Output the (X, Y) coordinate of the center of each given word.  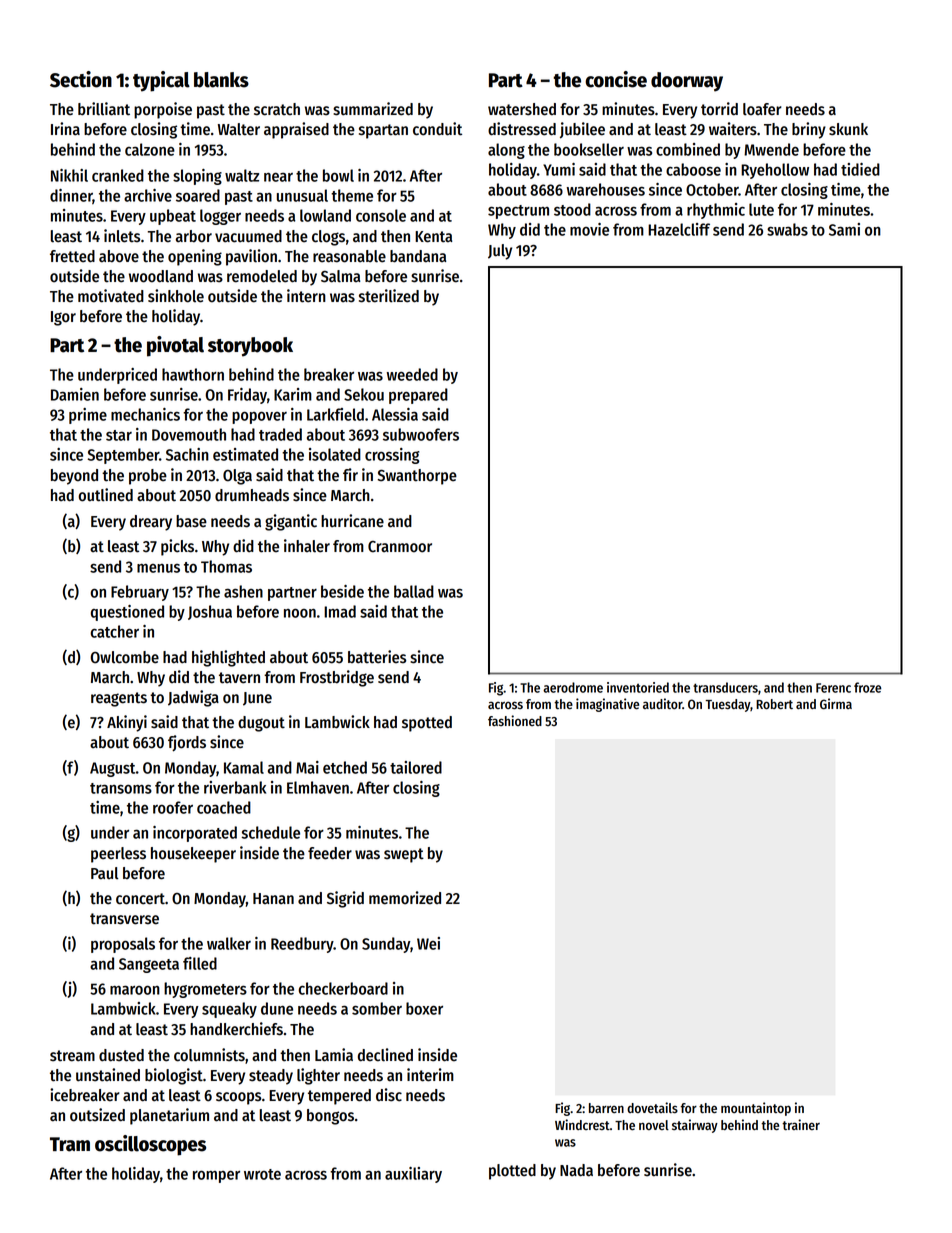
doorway (687, 82)
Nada (576, 1170)
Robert (774, 704)
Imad (340, 611)
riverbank (235, 787)
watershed (522, 109)
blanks (221, 80)
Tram (70, 1144)
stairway (695, 1126)
